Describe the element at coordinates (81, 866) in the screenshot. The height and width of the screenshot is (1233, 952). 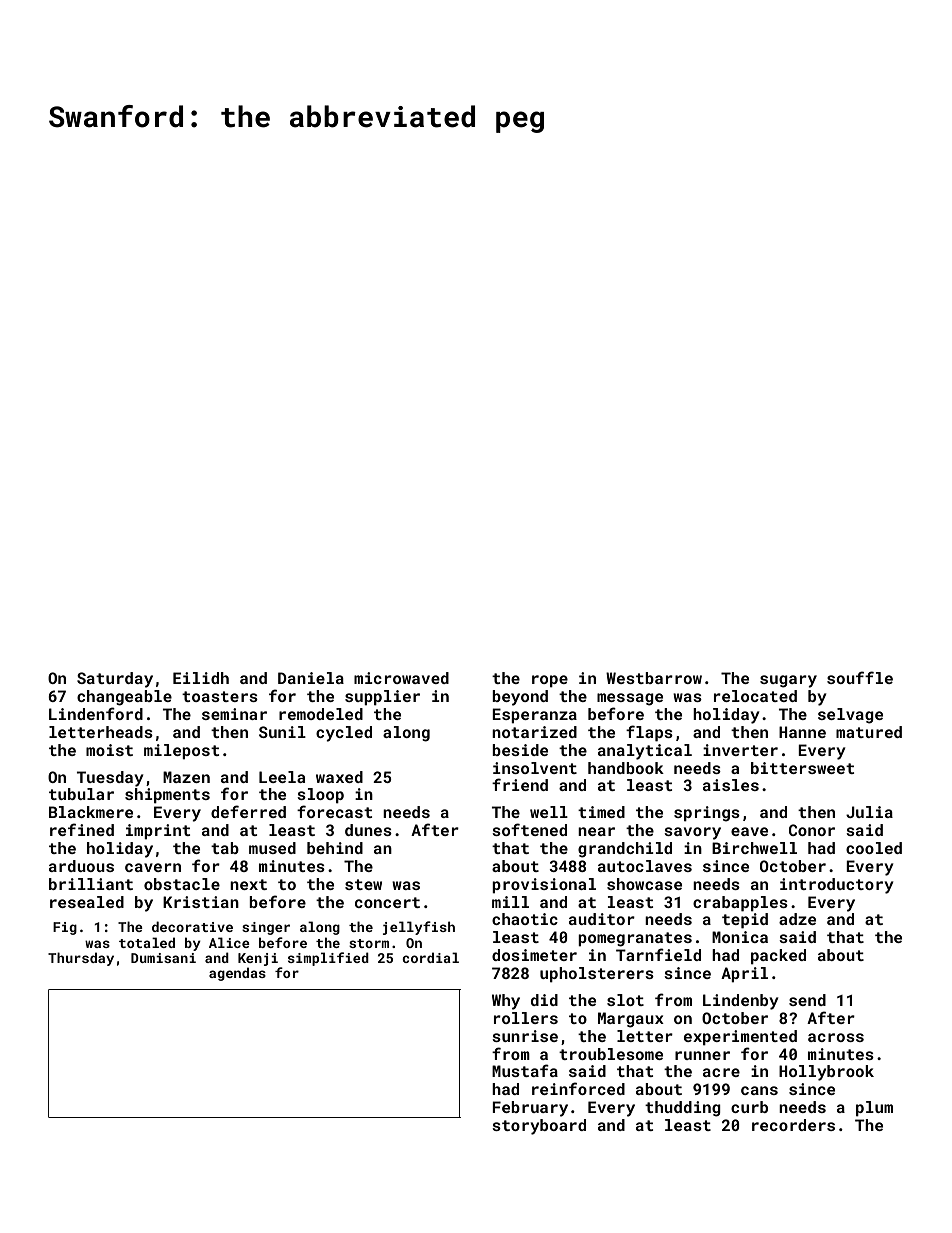
I see `arduous` at that location.
